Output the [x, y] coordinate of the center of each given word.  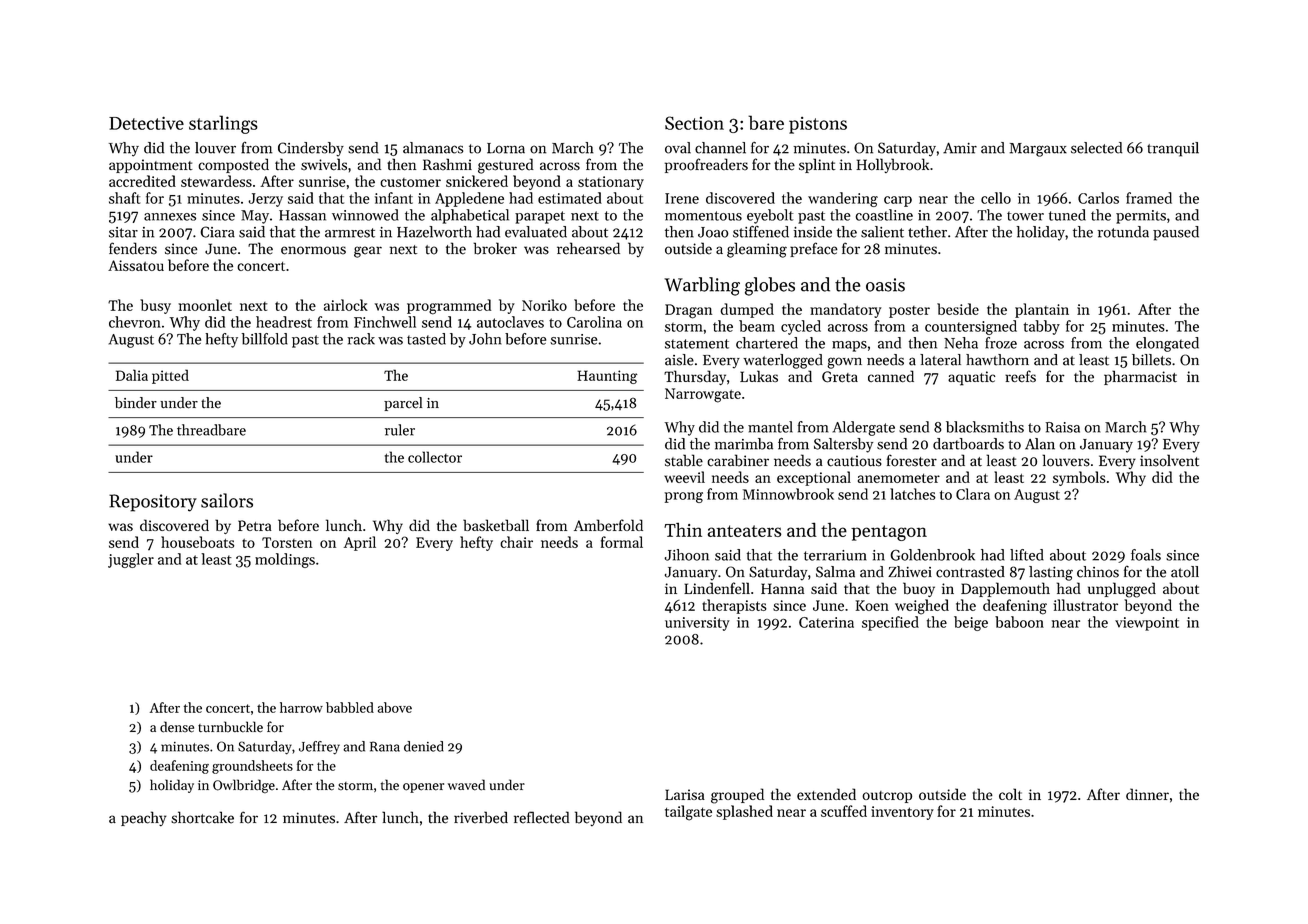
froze [1001, 343]
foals [1146, 555]
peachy [144, 818]
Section [694, 123]
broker [495, 248]
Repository [153, 503]
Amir [960, 148]
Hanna [782, 588]
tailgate [688, 813]
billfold [265, 339]
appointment [151, 166]
